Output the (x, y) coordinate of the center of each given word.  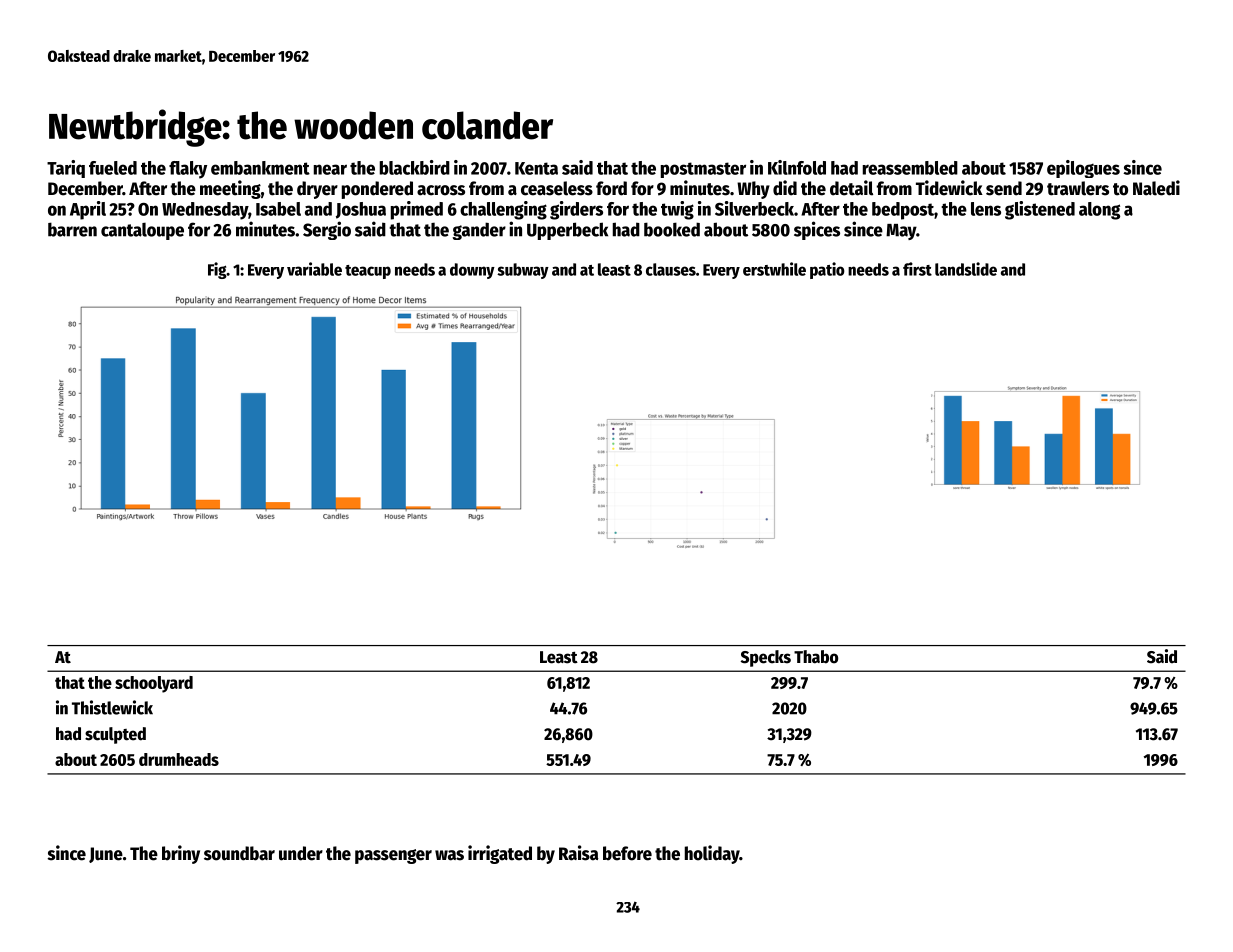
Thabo (816, 657)
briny (181, 854)
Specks (766, 658)
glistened (1040, 210)
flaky (188, 170)
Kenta (536, 168)
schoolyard (154, 684)
